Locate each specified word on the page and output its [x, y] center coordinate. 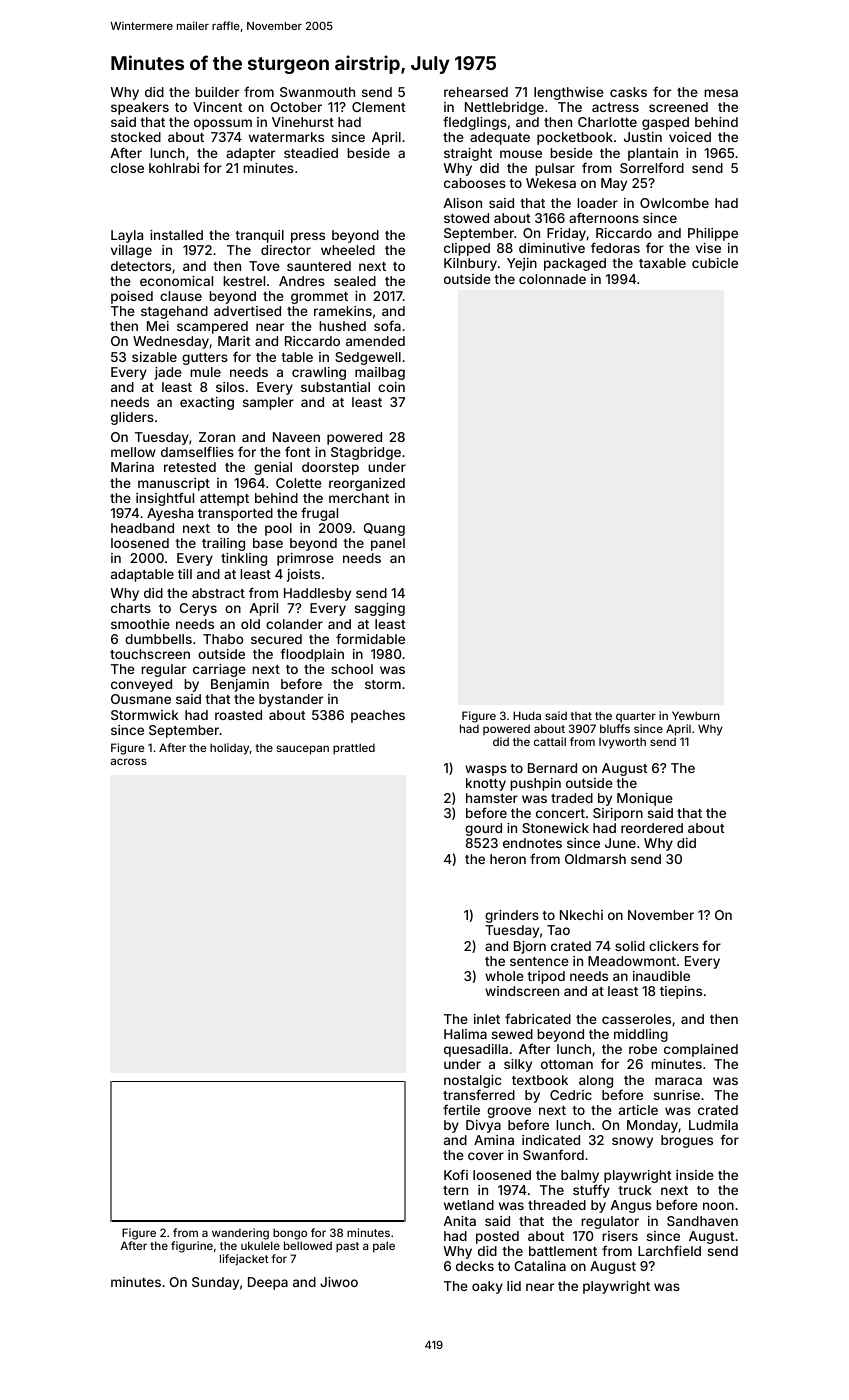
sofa [387, 325]
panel [388, 544]
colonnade [552, 279]
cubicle [715, 263]
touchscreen [150, 654]
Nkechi [581, 915]
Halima [465, 1034]
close [127, 168]
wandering [240, 1234]
